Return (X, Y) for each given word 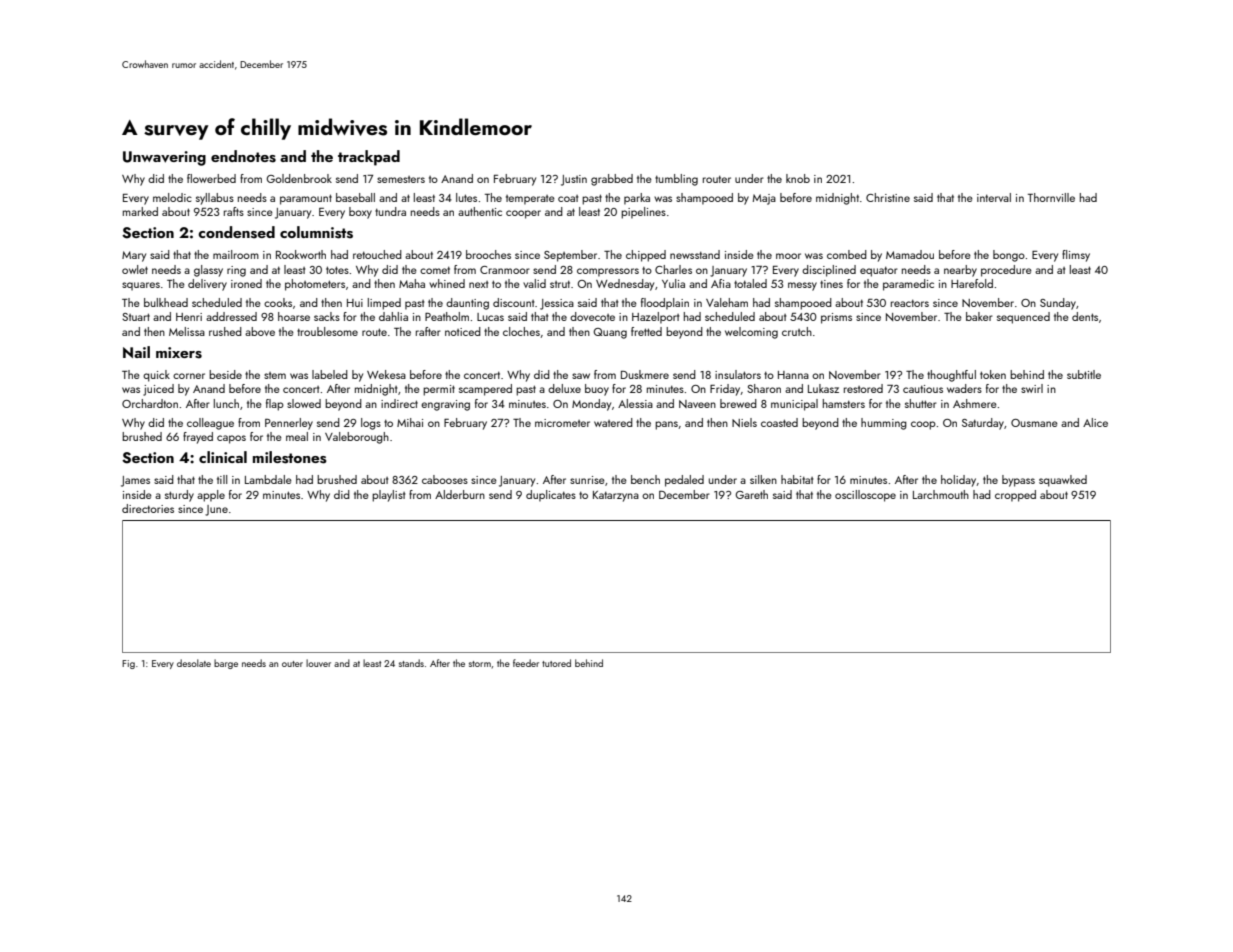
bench (645, 479)
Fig (128, 664)
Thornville (1051, 197)
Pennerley (289, 424)
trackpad (369, 158)
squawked (1063, 481)
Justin (574, 180)
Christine (888, 197)
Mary (134, 256)
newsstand (695, 254)
